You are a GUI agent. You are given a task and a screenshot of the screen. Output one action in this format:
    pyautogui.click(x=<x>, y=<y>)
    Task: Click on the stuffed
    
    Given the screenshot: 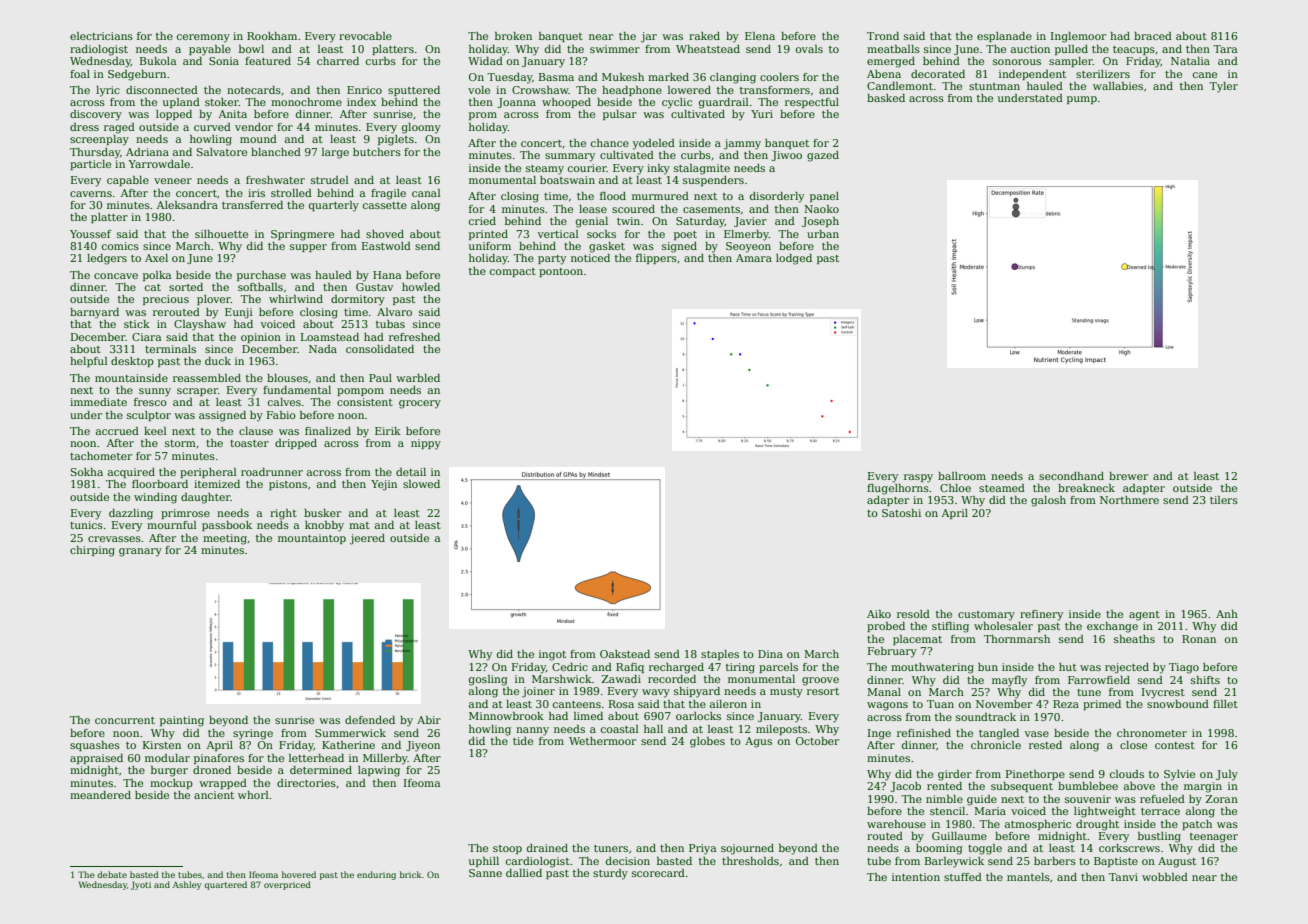 What is the action you would take?
    pyautogui.click(x=963, y=877)
